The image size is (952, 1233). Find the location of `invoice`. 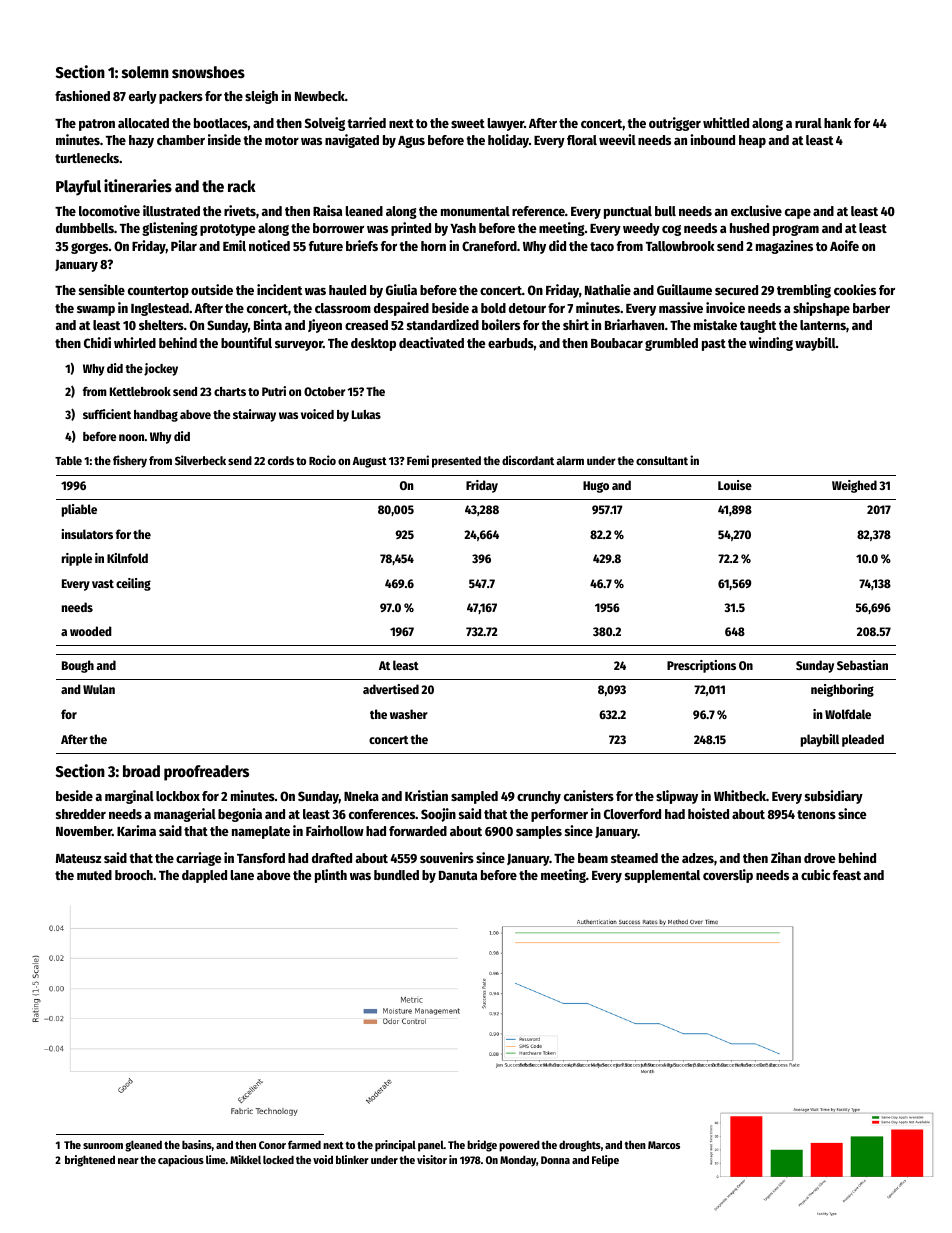

invoice is located at coordinates (725, 307).
